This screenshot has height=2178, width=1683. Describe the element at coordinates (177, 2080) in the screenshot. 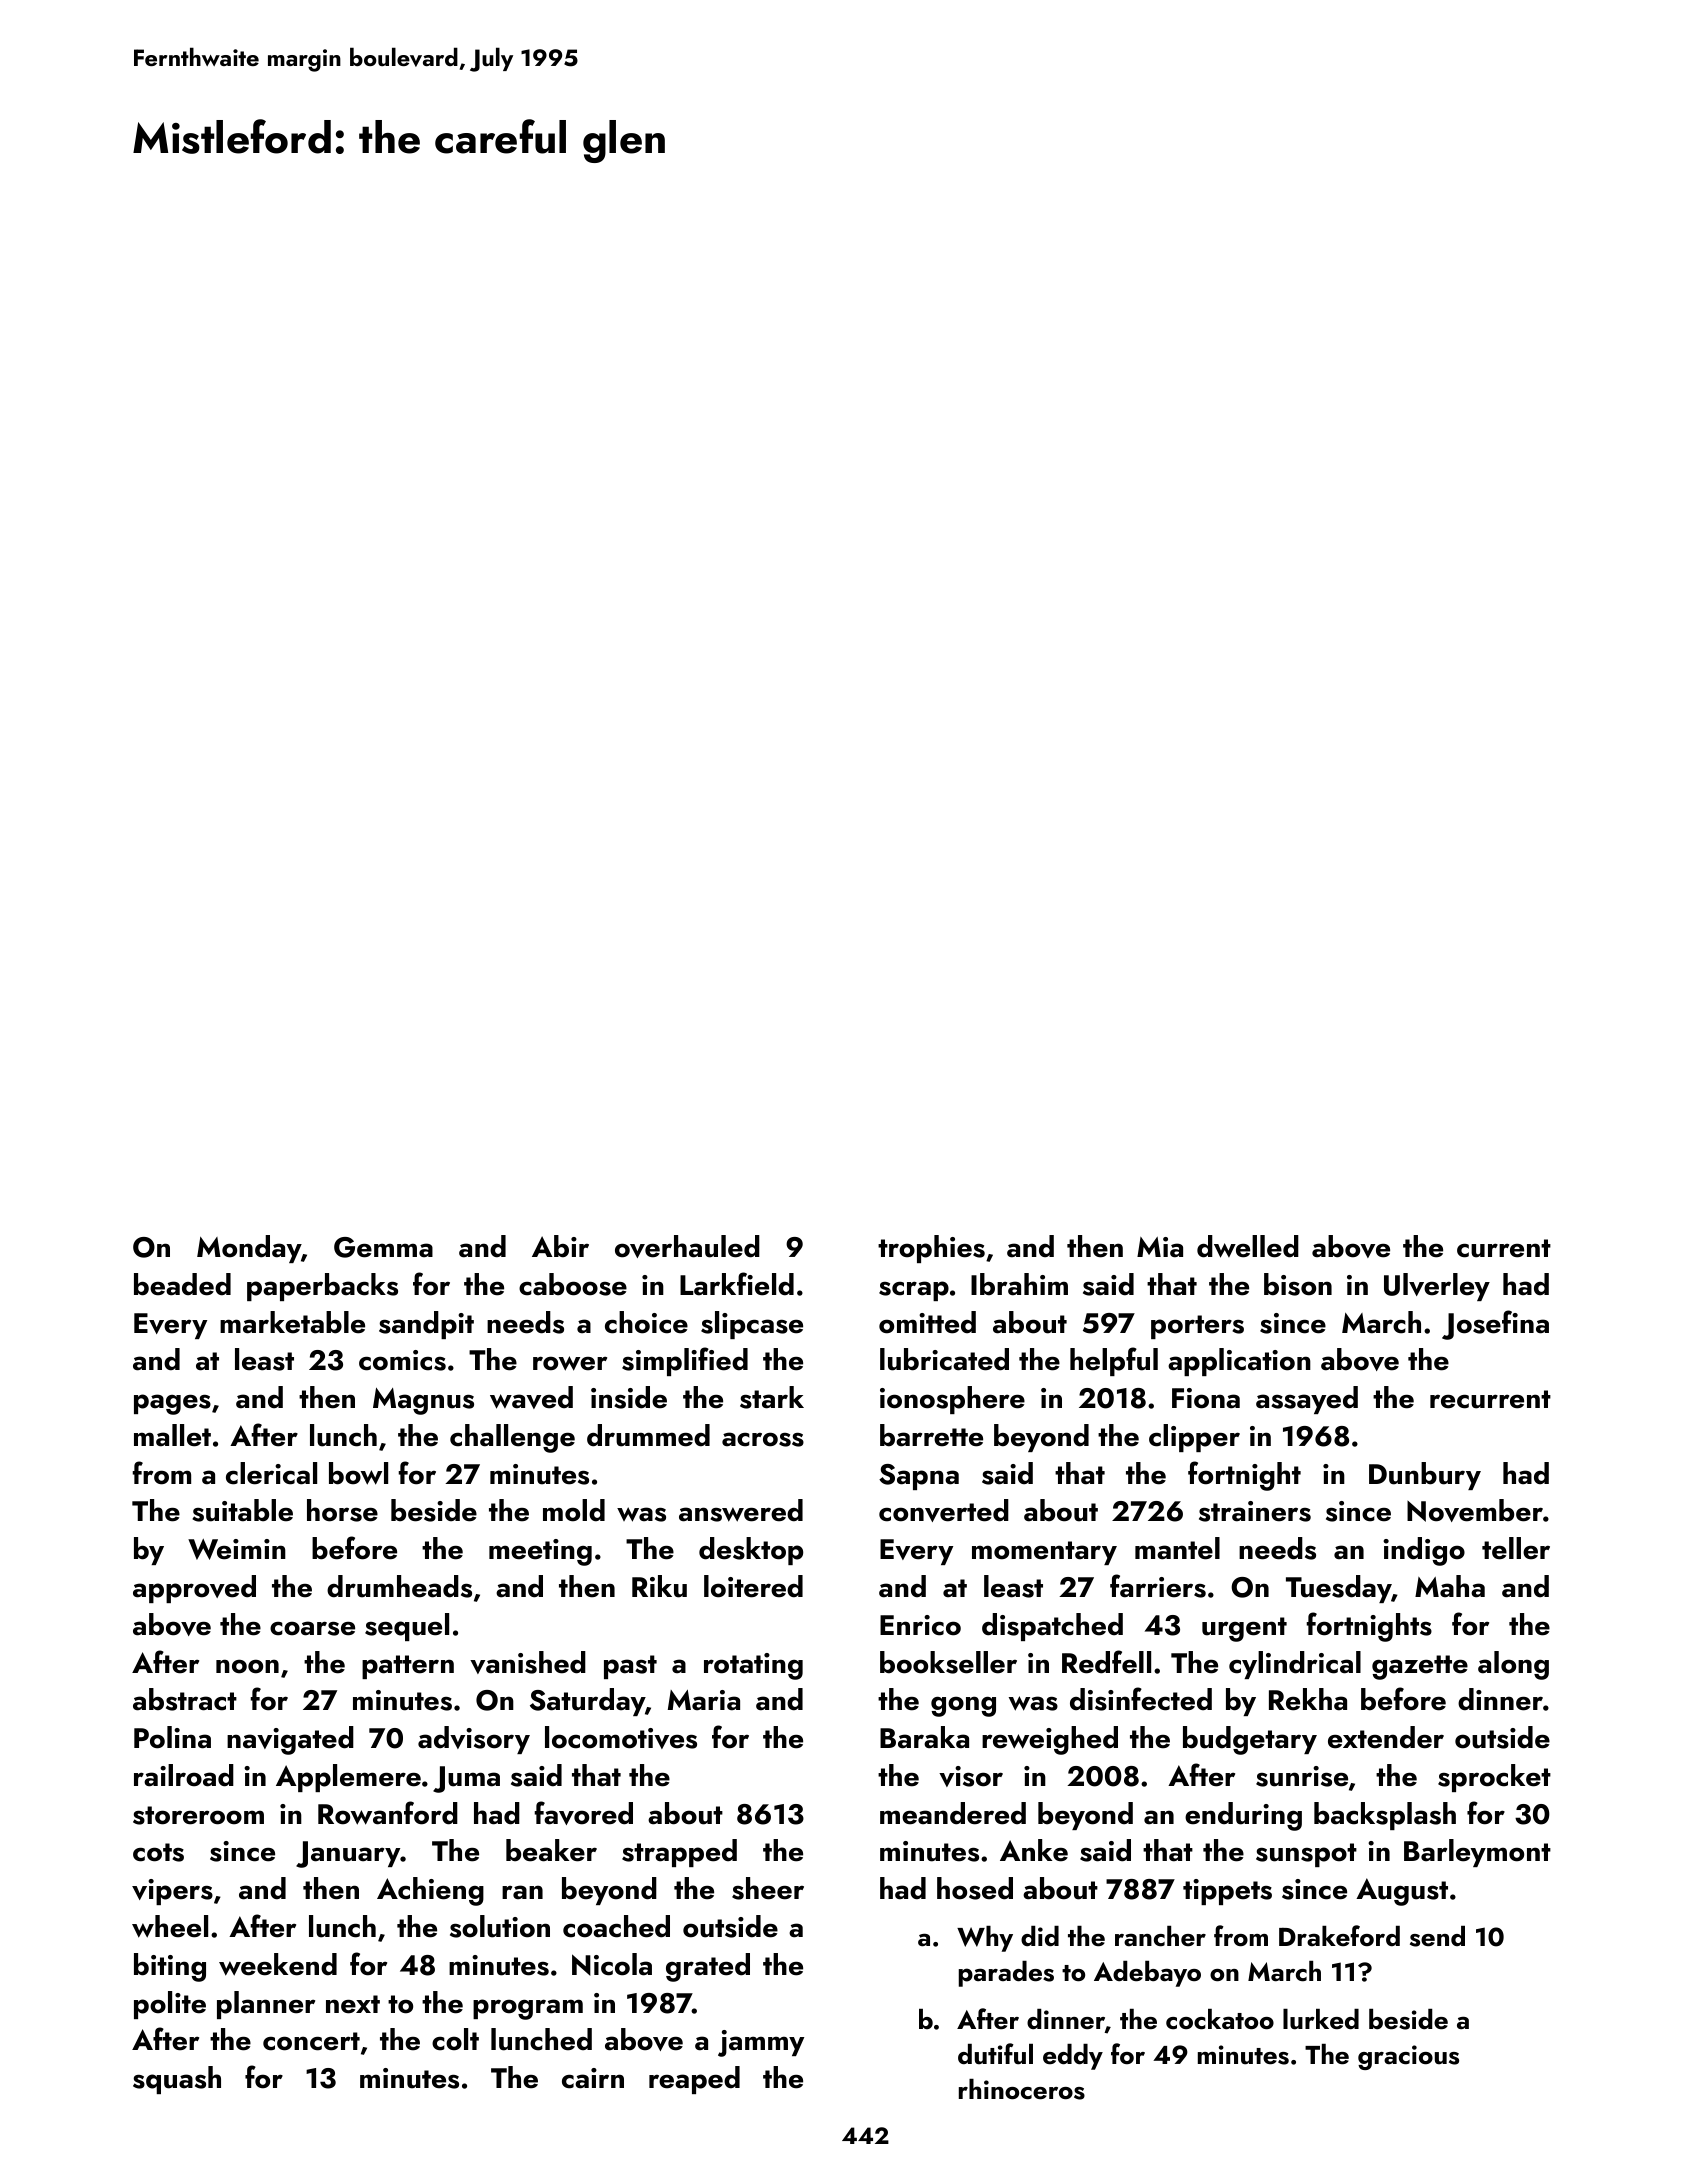

I see `squash` at that location.
